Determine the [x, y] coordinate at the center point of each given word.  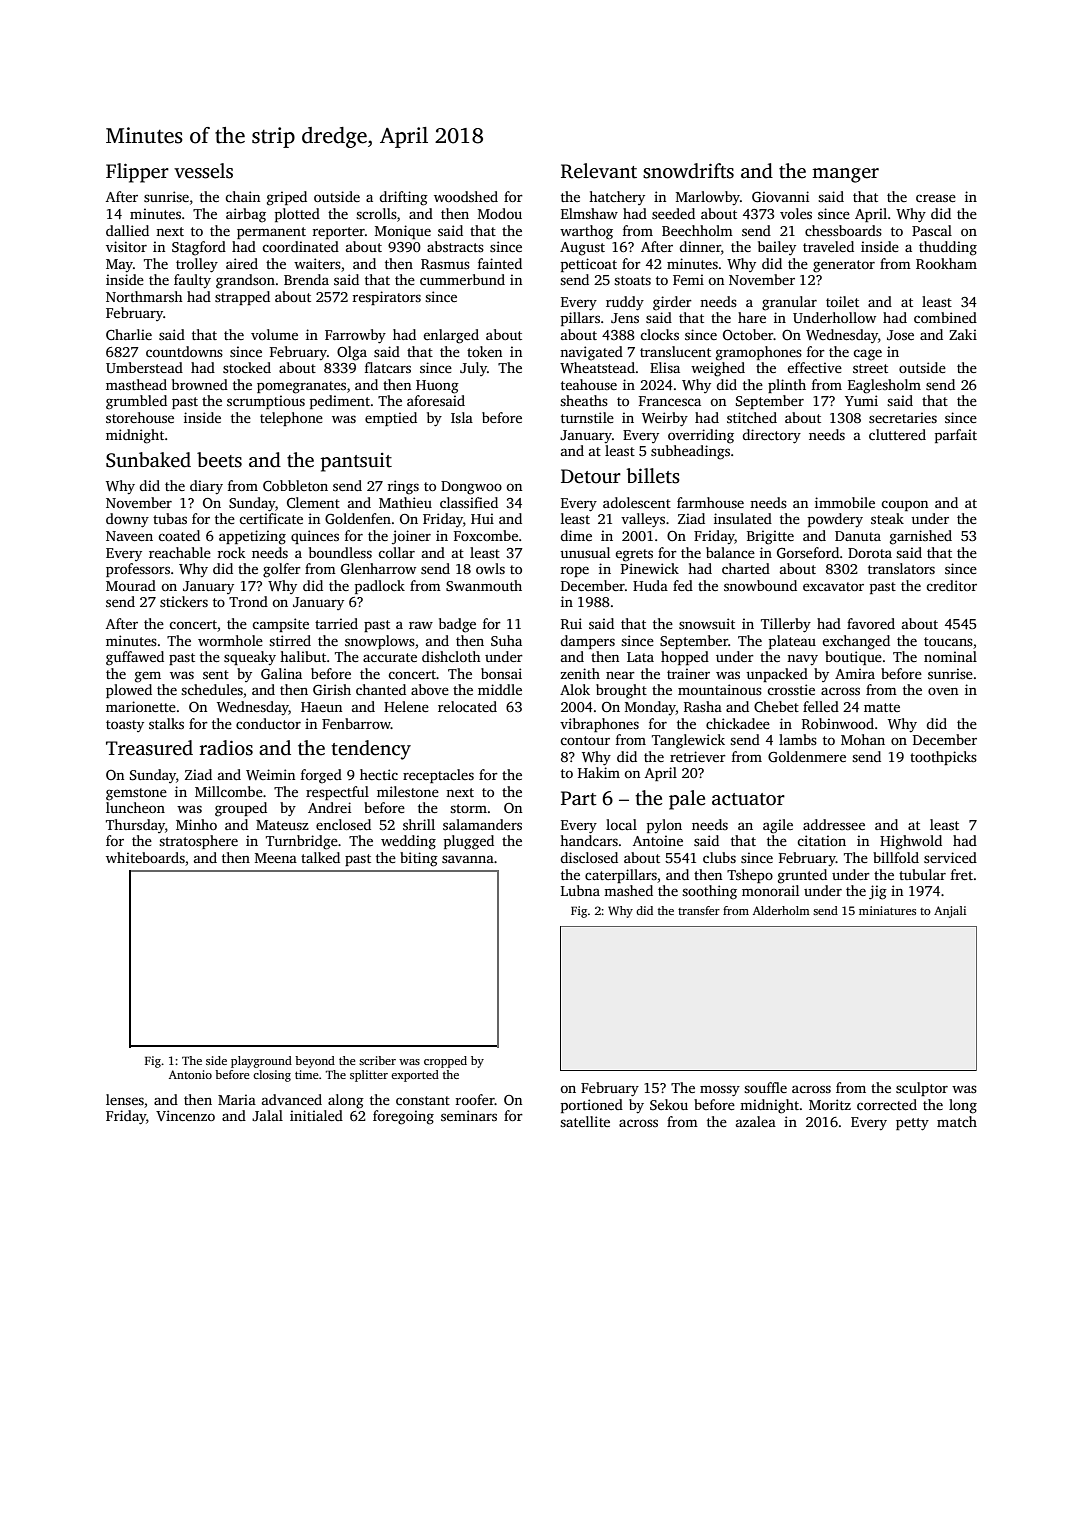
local [621, 824]
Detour [591, 476]
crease [936, 198]
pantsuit [356, 462]
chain [243, 196]
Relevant [599, 171]
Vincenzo [185, 1115]
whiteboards [145, 857]
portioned [592, 1106]
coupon [905, 505]
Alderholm [781, 910]
